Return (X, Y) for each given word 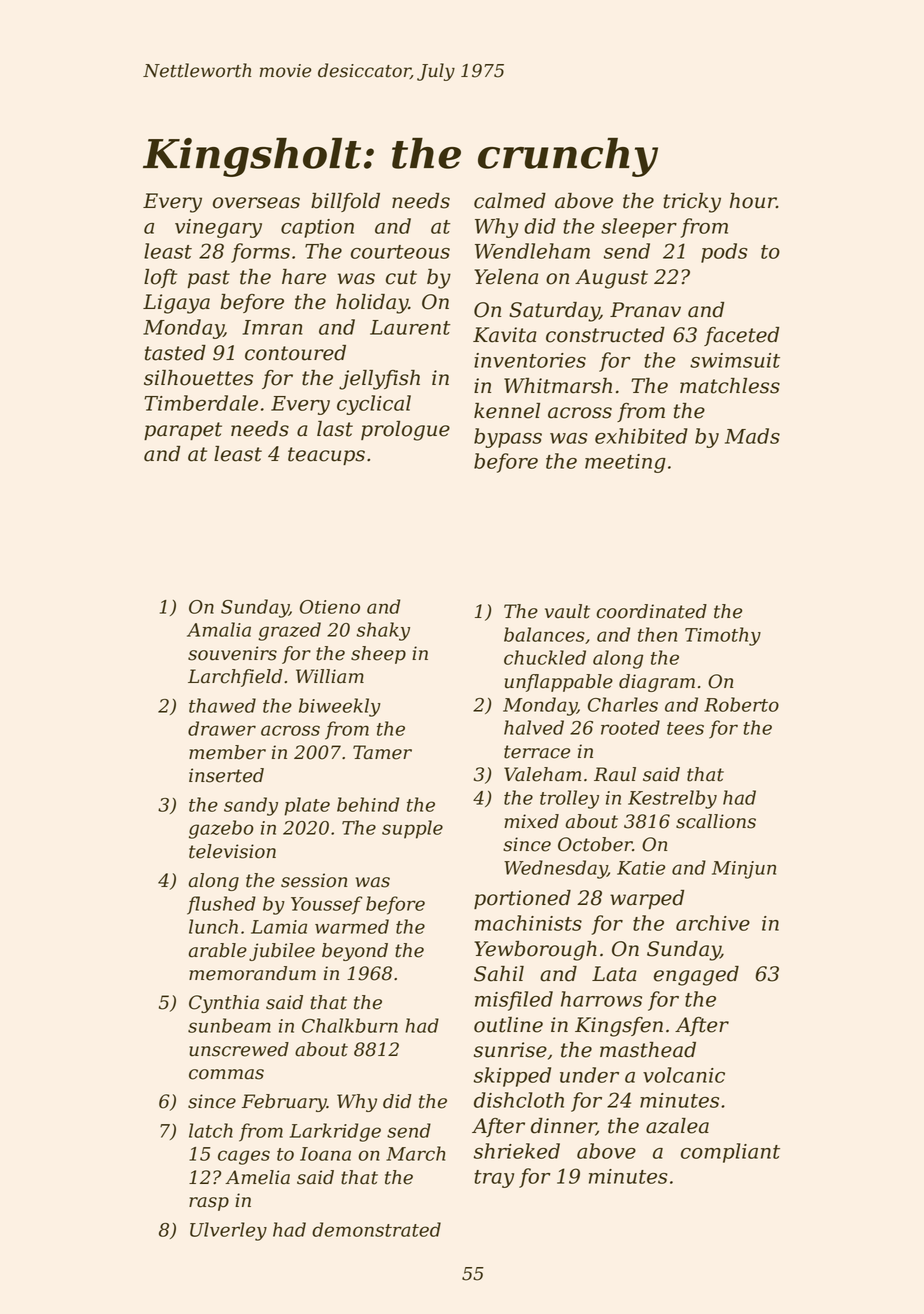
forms (260, 253)
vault (567, 611)
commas (226, 1074)
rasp (209, 1204)
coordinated (652, 611)
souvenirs (232, 653)
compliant (730, 1153)
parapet (183, 431)
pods (724, 253)
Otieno (330, 607)
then (657, 634)
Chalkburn (350, 1025)
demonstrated (376, 1229)
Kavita (505, 335)
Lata (614, 974)
